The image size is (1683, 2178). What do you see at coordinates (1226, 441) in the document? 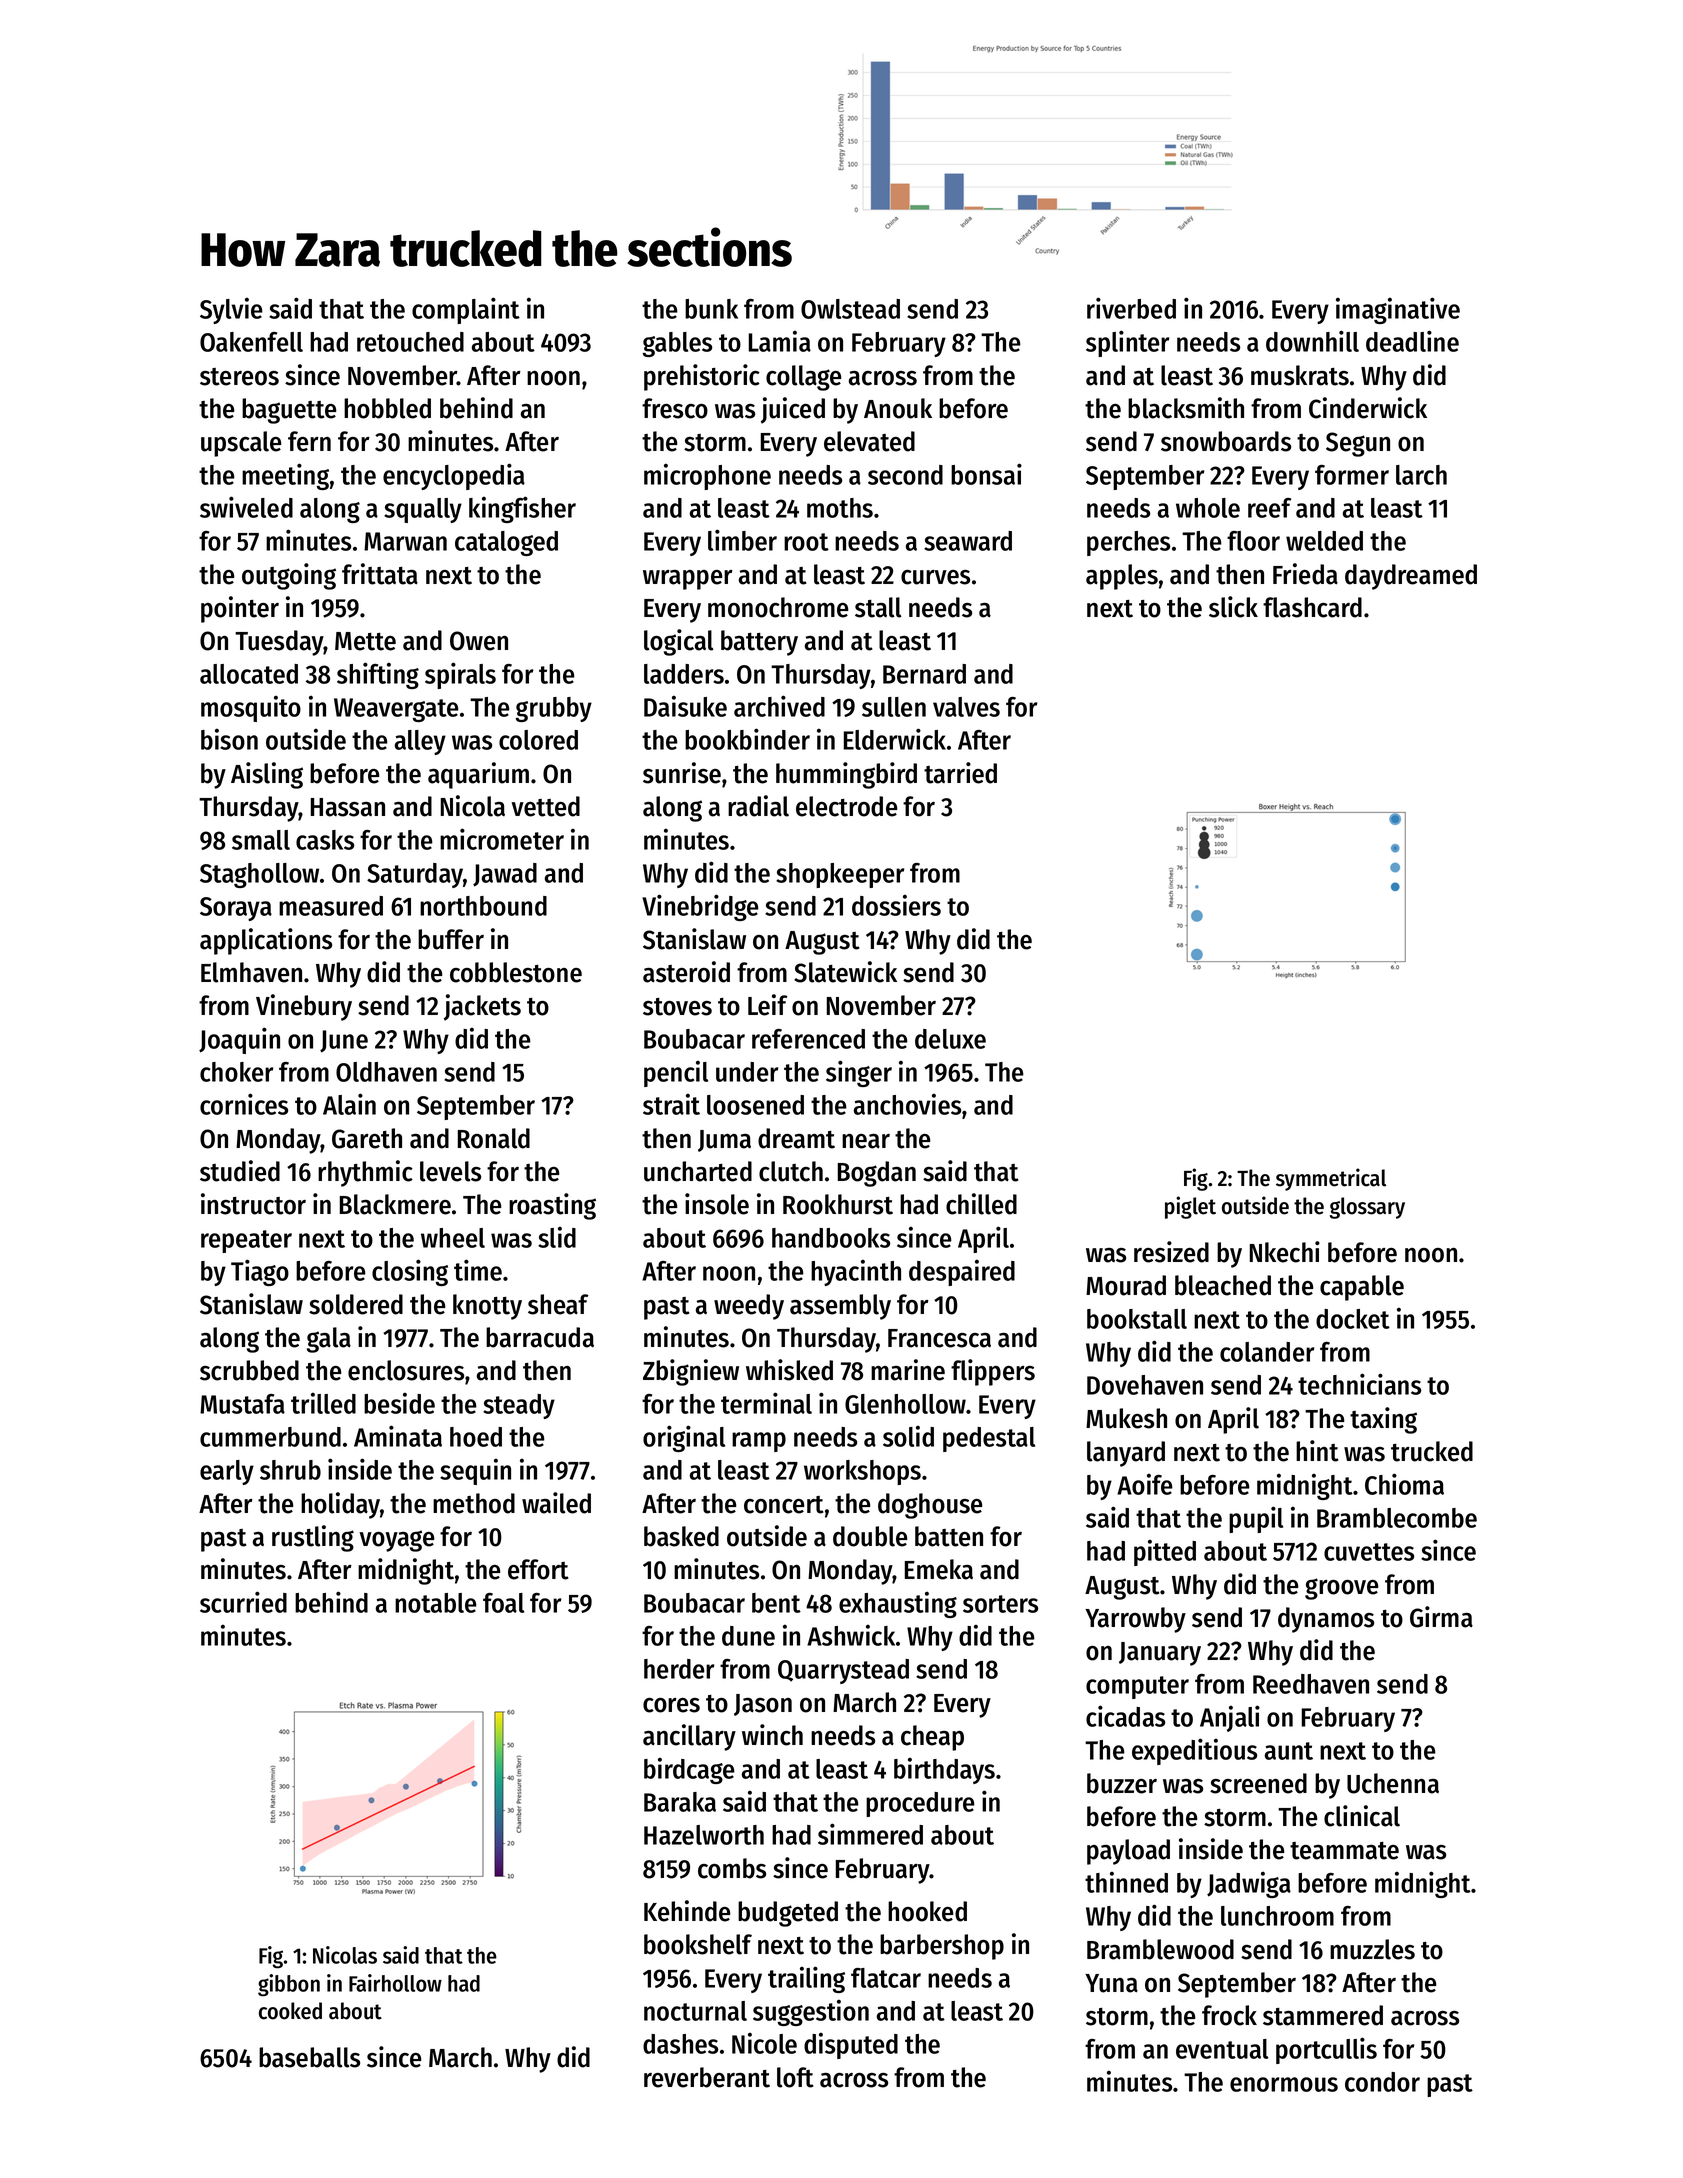
I see `snowboards` at bounding box center [1226, 441].
